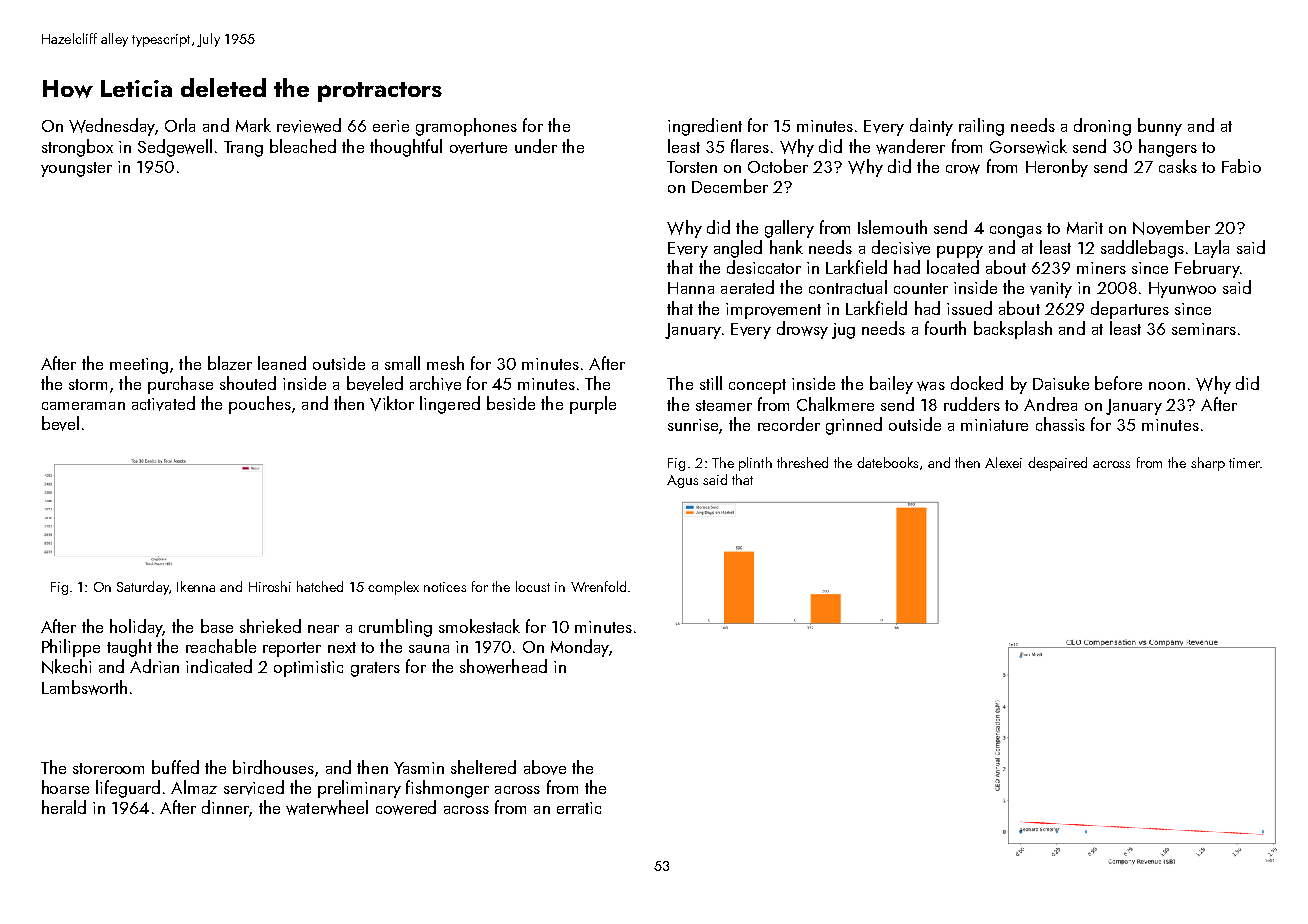 Image resolution: width=1308 pixels, height=924 pixels. Describe the element at coordinates (83, 406) in the document. I see `cameraman` at that location.
